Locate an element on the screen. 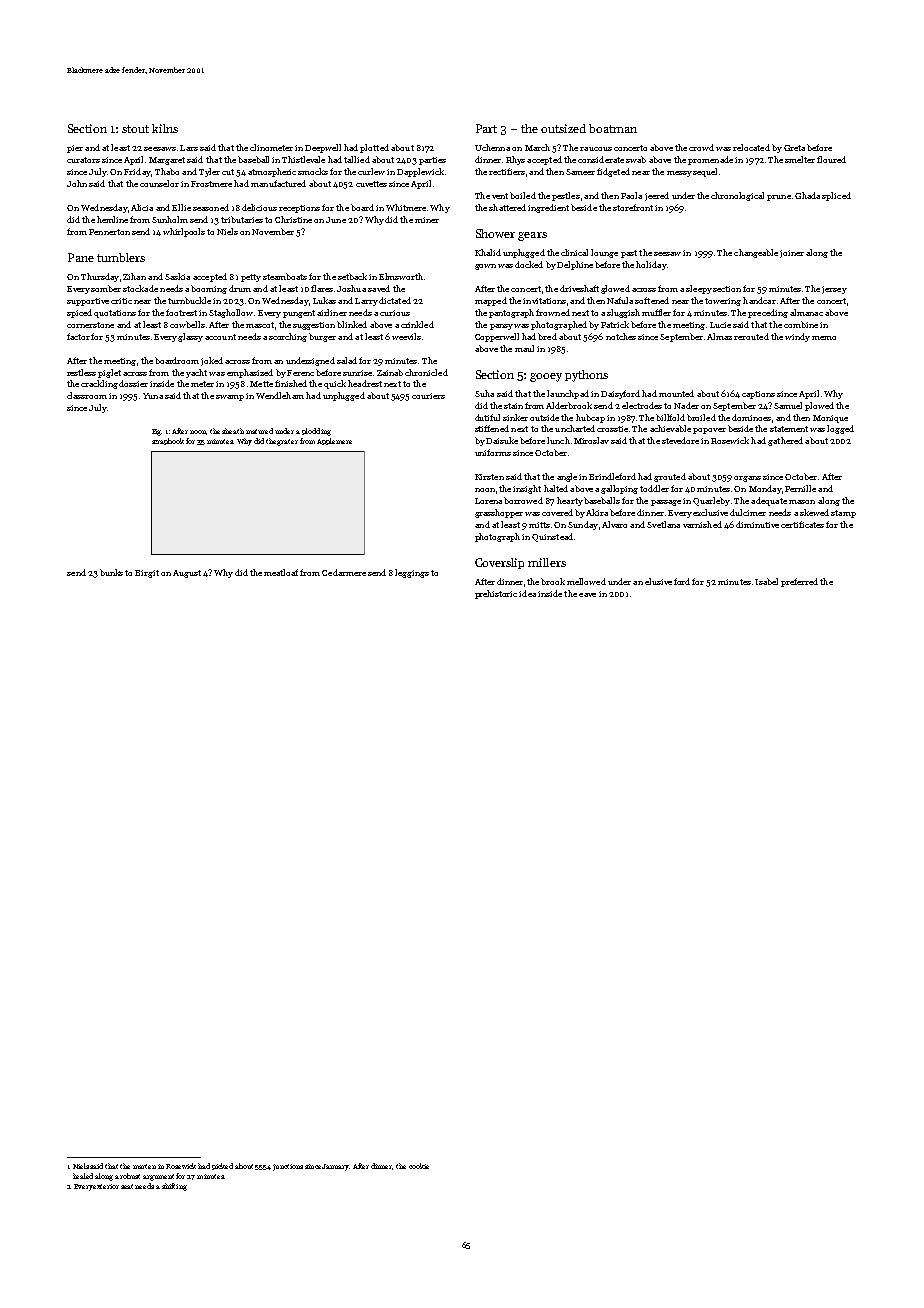 Image resolution: width=924 pixels, height=1308 pixels. pier is located at coordinates (75, 149).
